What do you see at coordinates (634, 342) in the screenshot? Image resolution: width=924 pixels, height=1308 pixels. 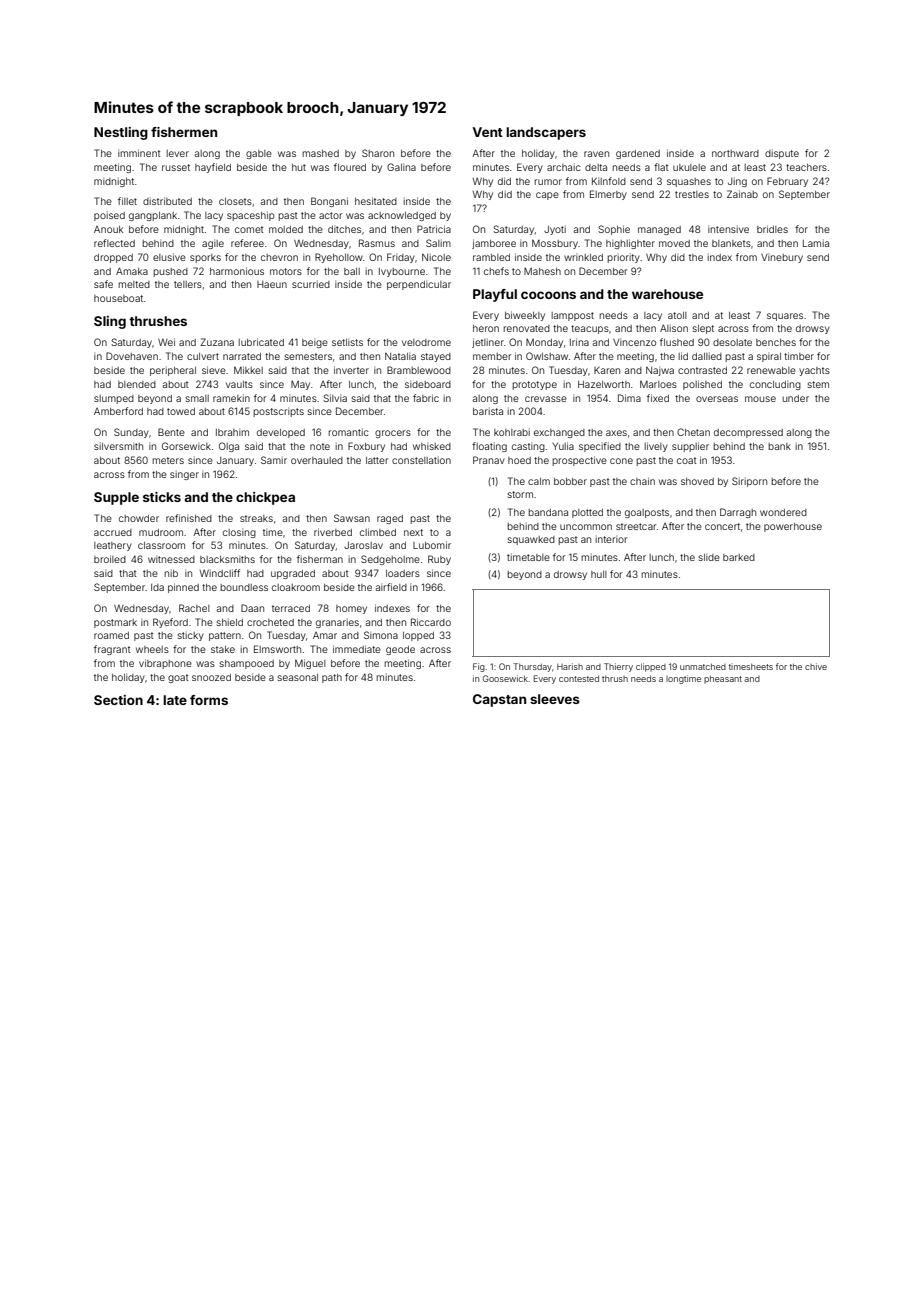 I see `Vincenzo` at bounding box center [634, 342].
